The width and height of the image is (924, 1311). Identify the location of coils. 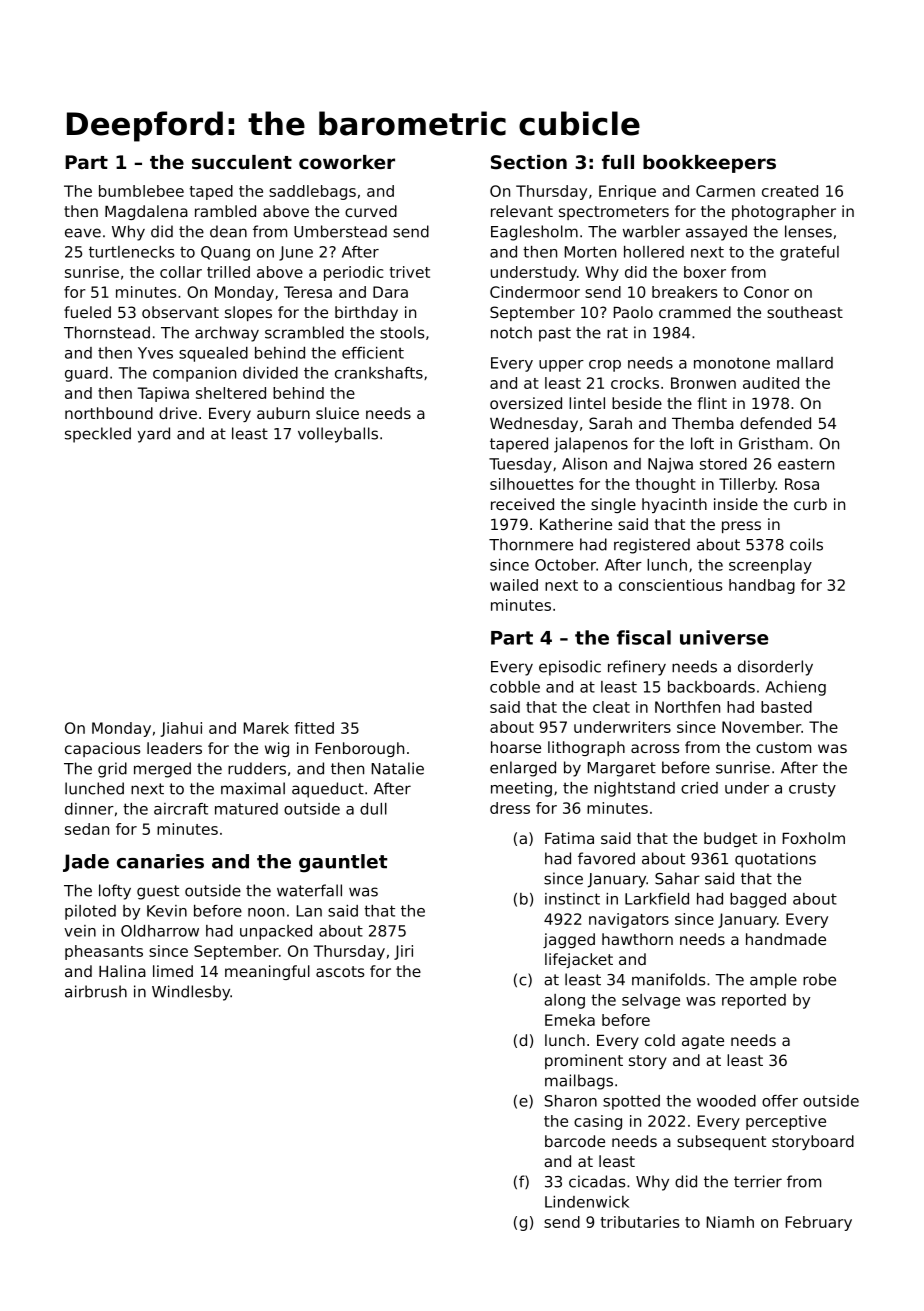
(806, 544).
